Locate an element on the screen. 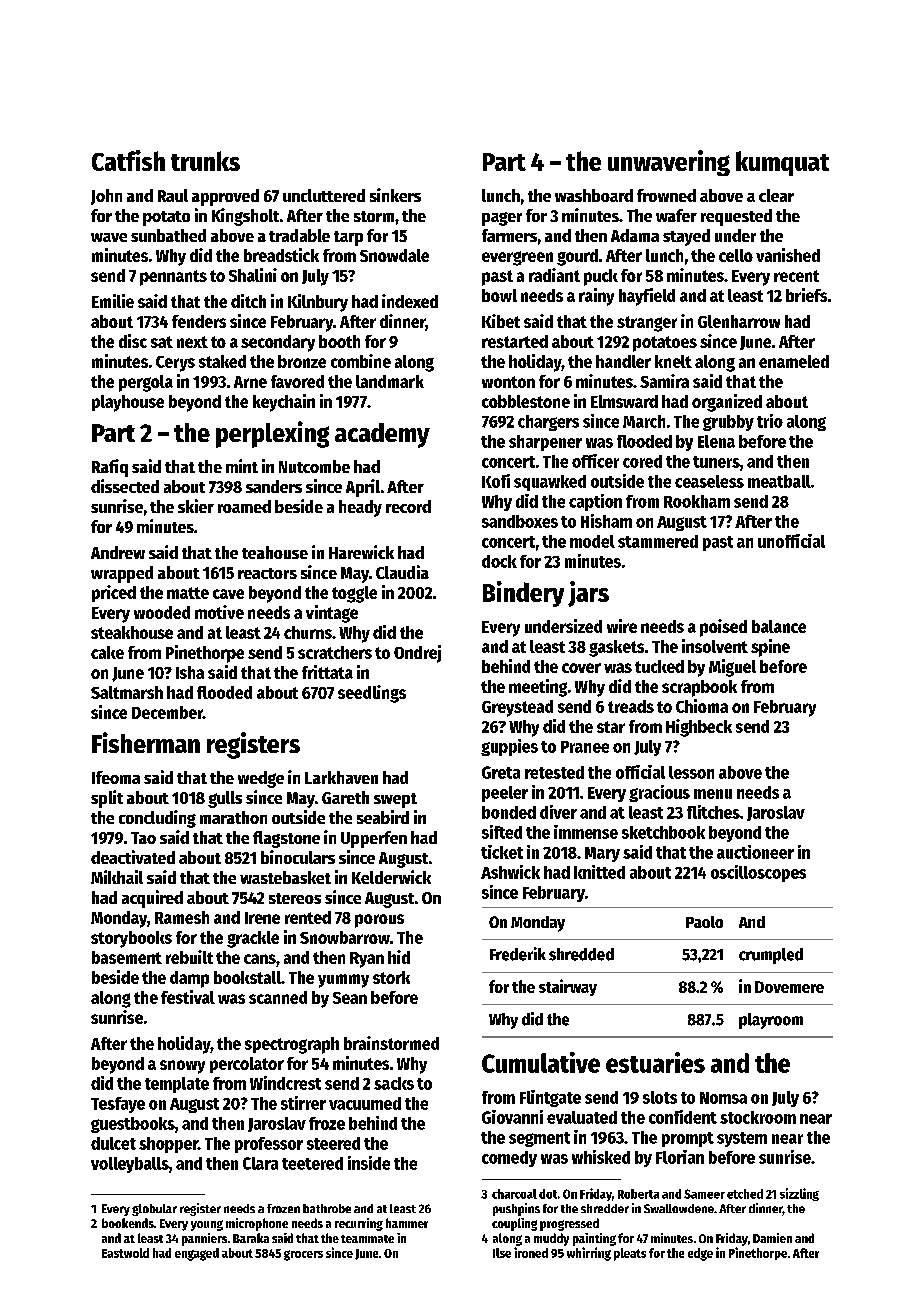 This screenshot has width=924, height=1311. Catfish is located at coordinates (128, 160).
